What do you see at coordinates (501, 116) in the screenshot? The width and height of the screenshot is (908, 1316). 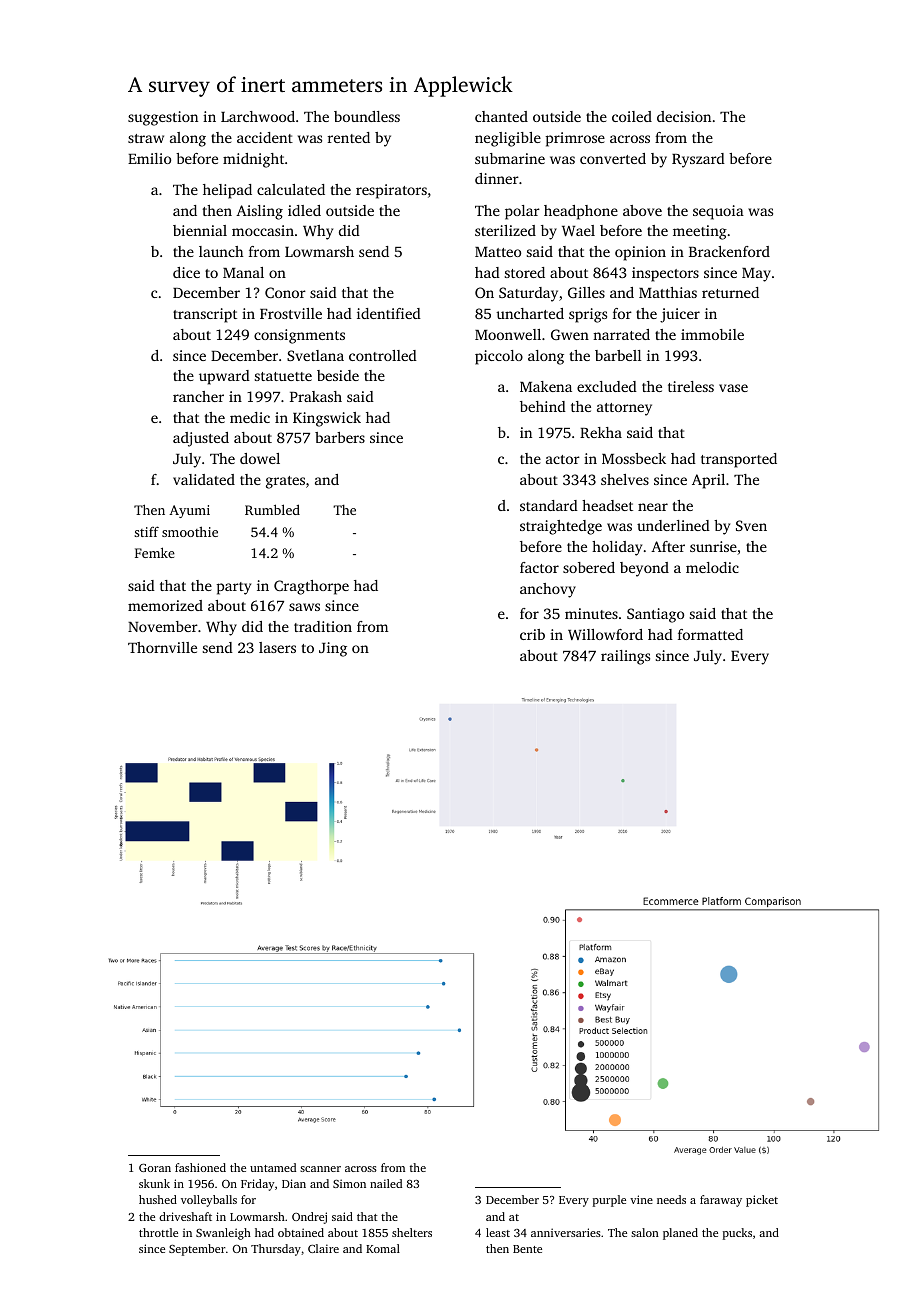 I see `chanted` at bounding box center [501, 116].
